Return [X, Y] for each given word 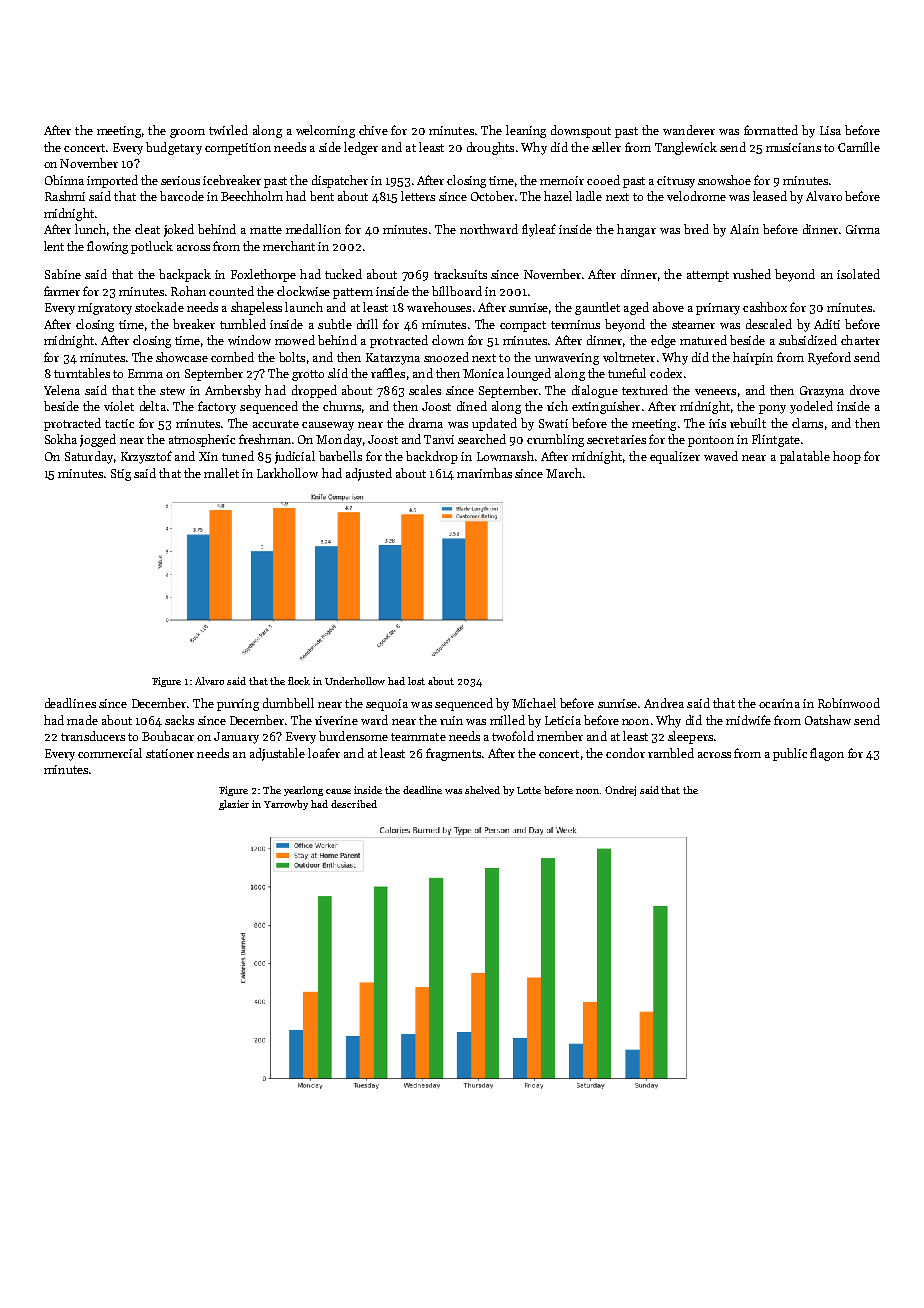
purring [238, 705]
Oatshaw [828, 720]
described [354, 804]
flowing [107, 247]
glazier [234, 805]
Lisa [830, 130]
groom [187, 133]
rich [557, 406]
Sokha [61, 439]
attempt [708, 276]
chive [373, 130]
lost [416, 681]
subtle [335, 324]
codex [666, 373]
